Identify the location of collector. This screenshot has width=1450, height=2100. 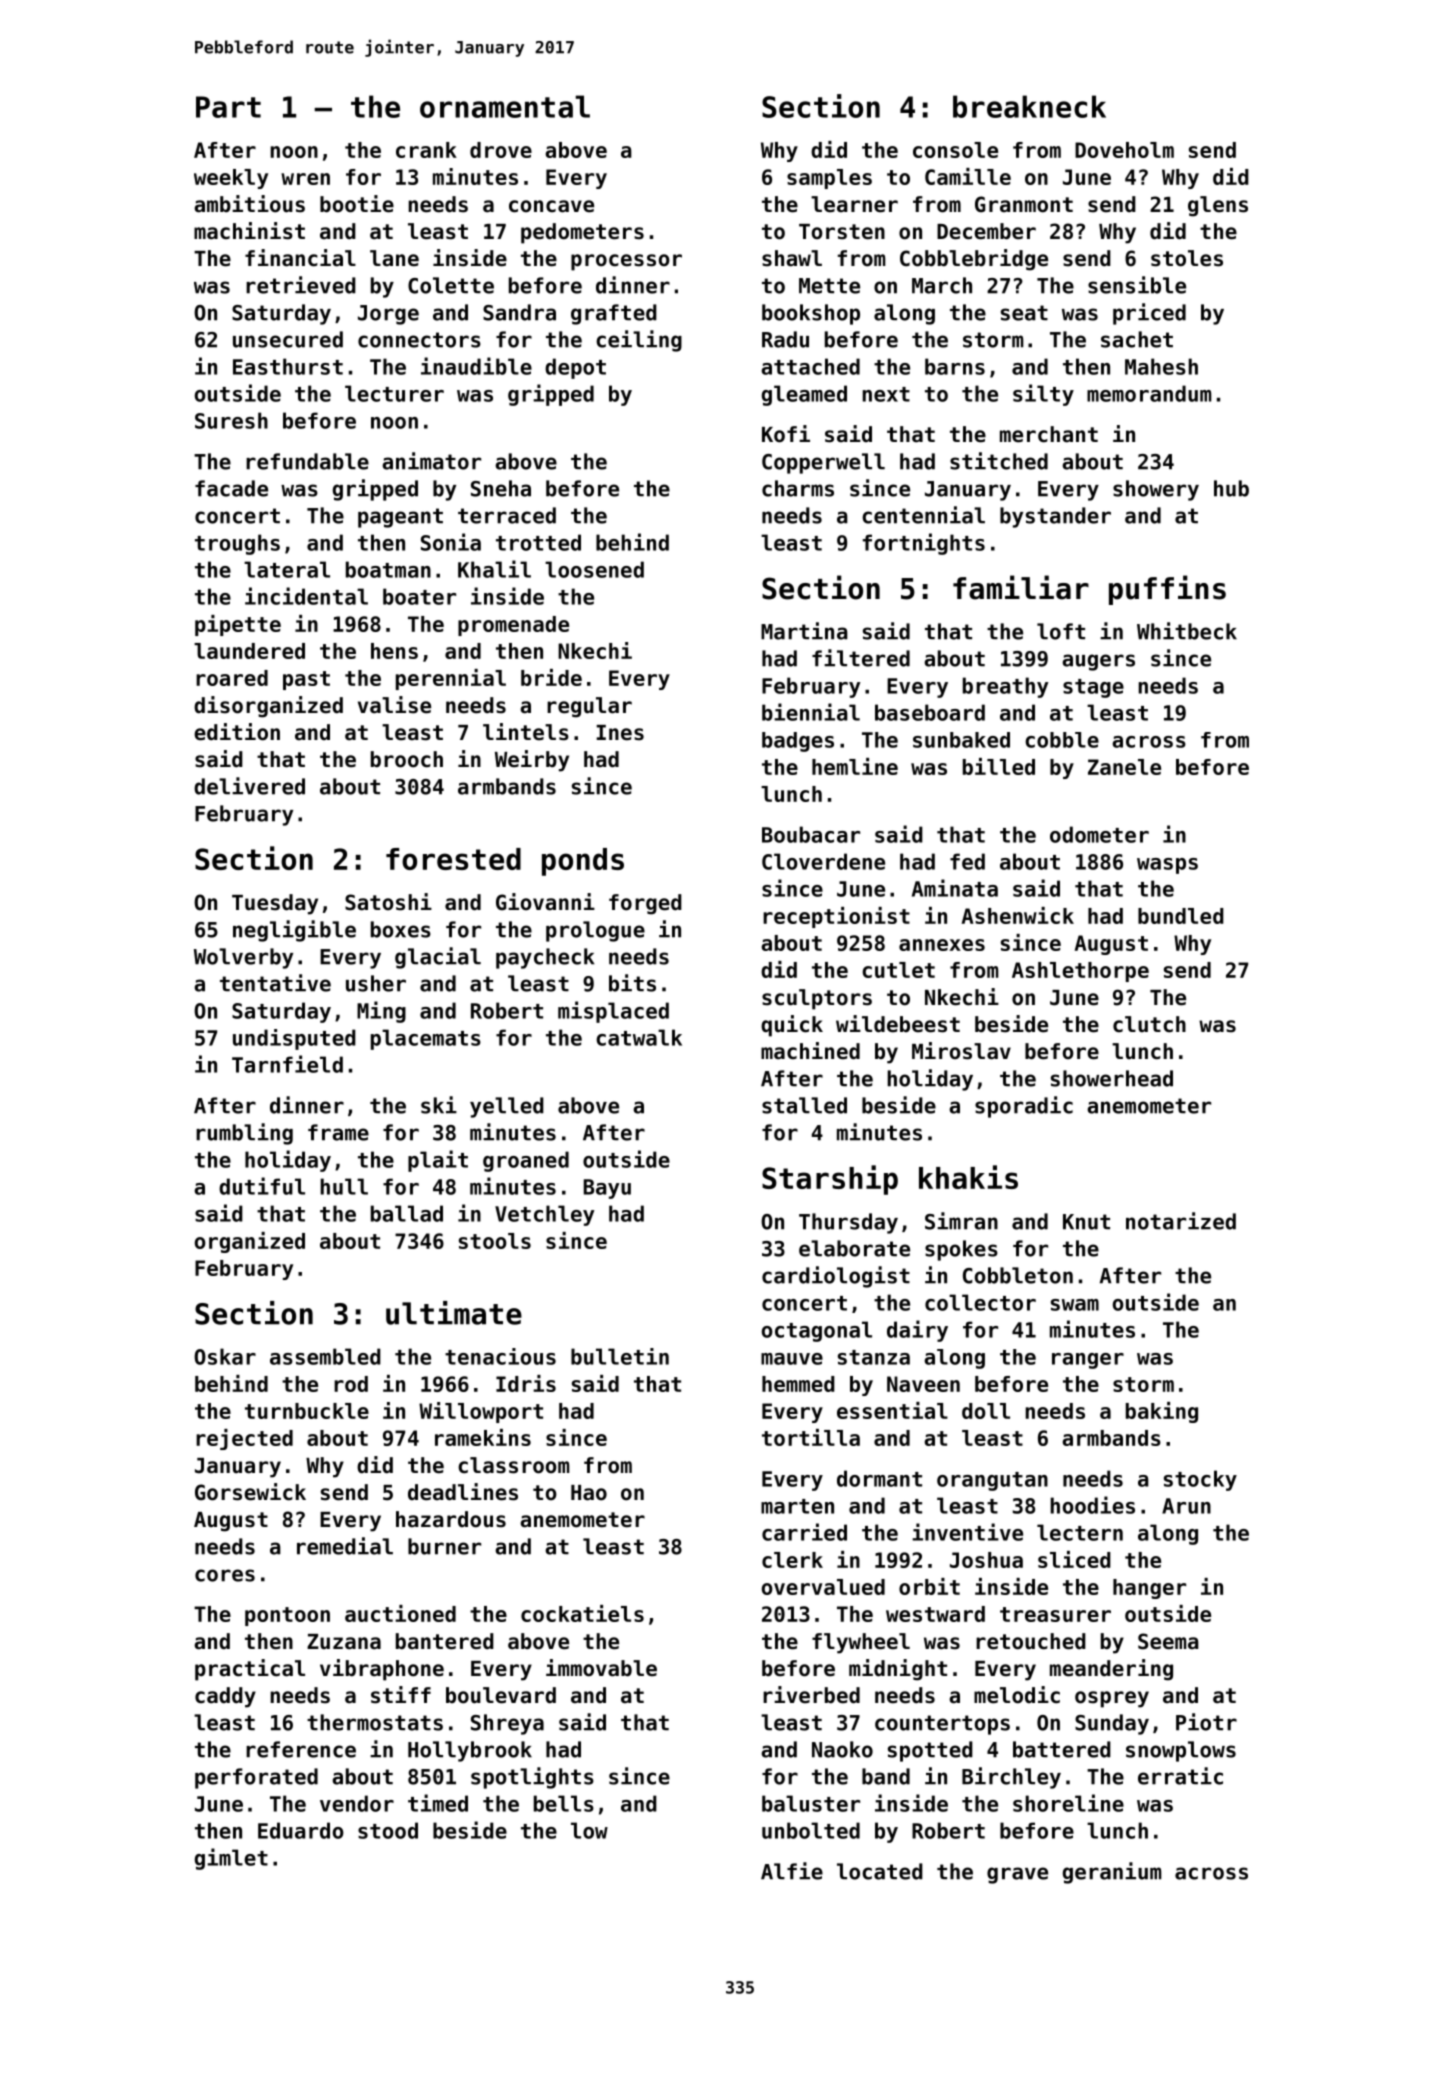
(980, 1302).
